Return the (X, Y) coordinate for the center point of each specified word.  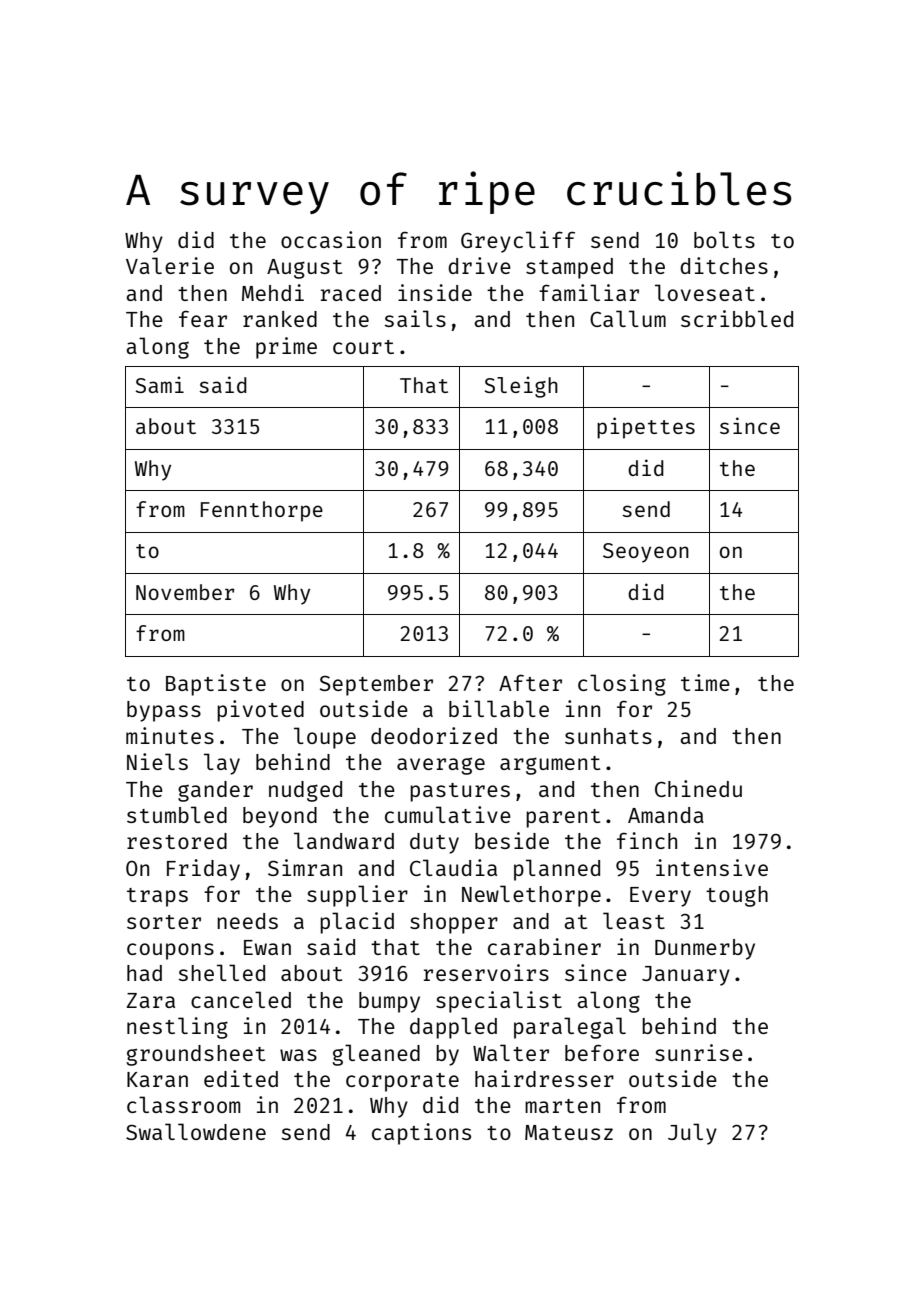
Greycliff (518, 242)
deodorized (434, 735)
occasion (331, 239)
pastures (460, 792)
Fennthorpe (262, 511)
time (705, 682)
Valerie (170, 265)
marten (562, 1106)
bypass (164, 711)
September (376, 685)
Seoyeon (646, 553)
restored (177, 841)
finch (647, 840)
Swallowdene (196, 1131)
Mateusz (569, 1132)
